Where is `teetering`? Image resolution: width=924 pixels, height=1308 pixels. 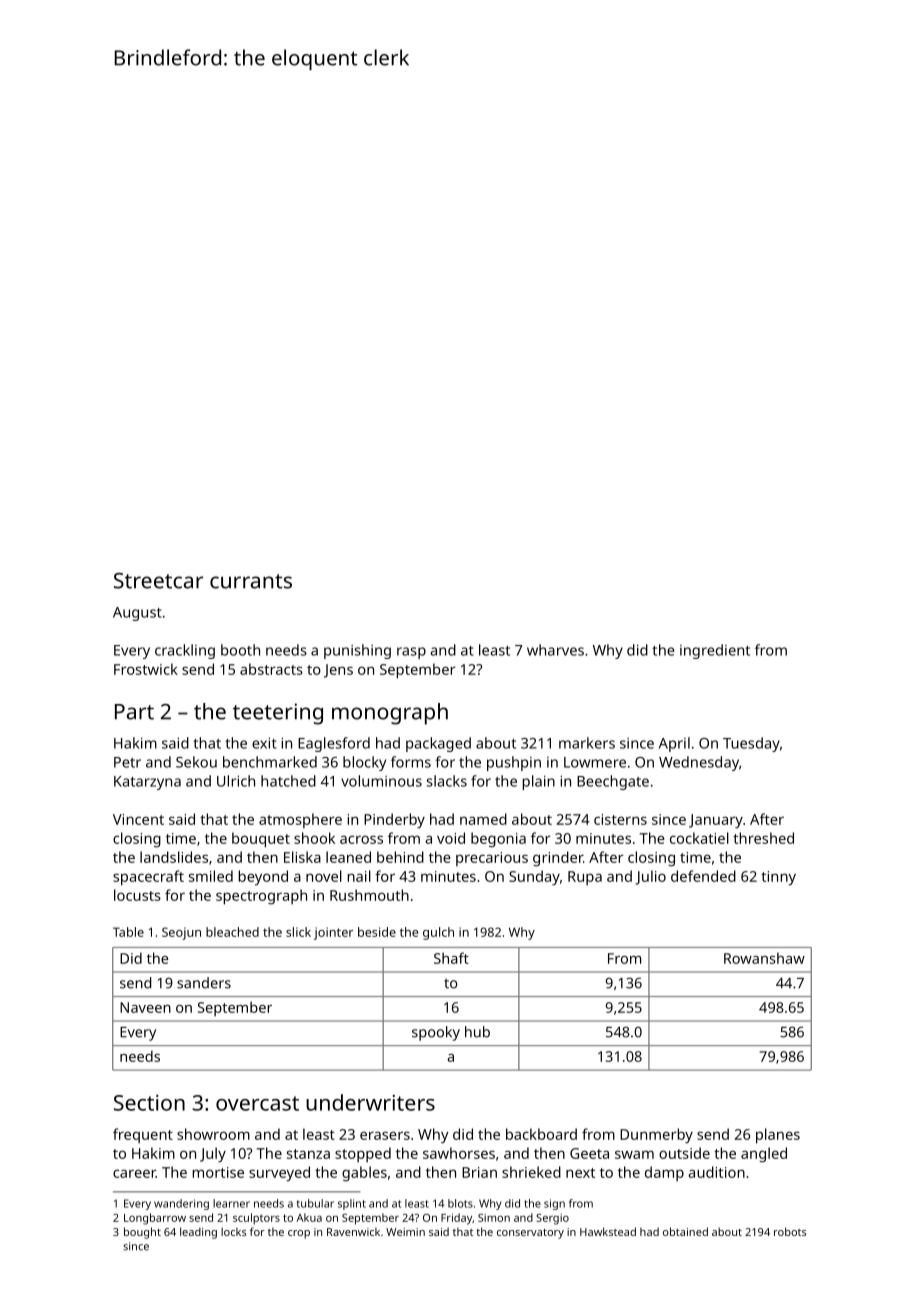
teetering is located at coordinates (278, 714).
